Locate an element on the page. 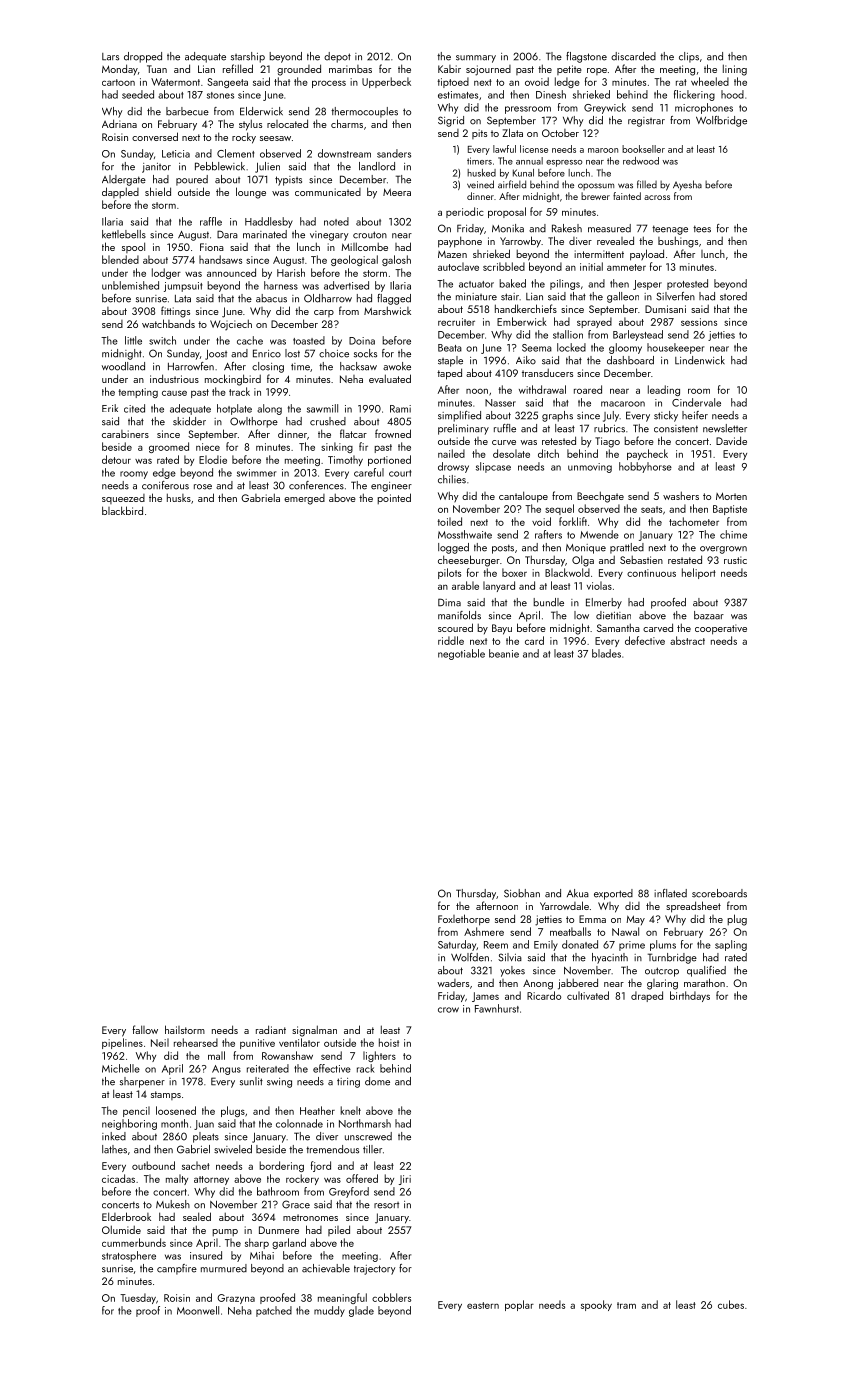  cultivated is located at coordinates (588, 995).
